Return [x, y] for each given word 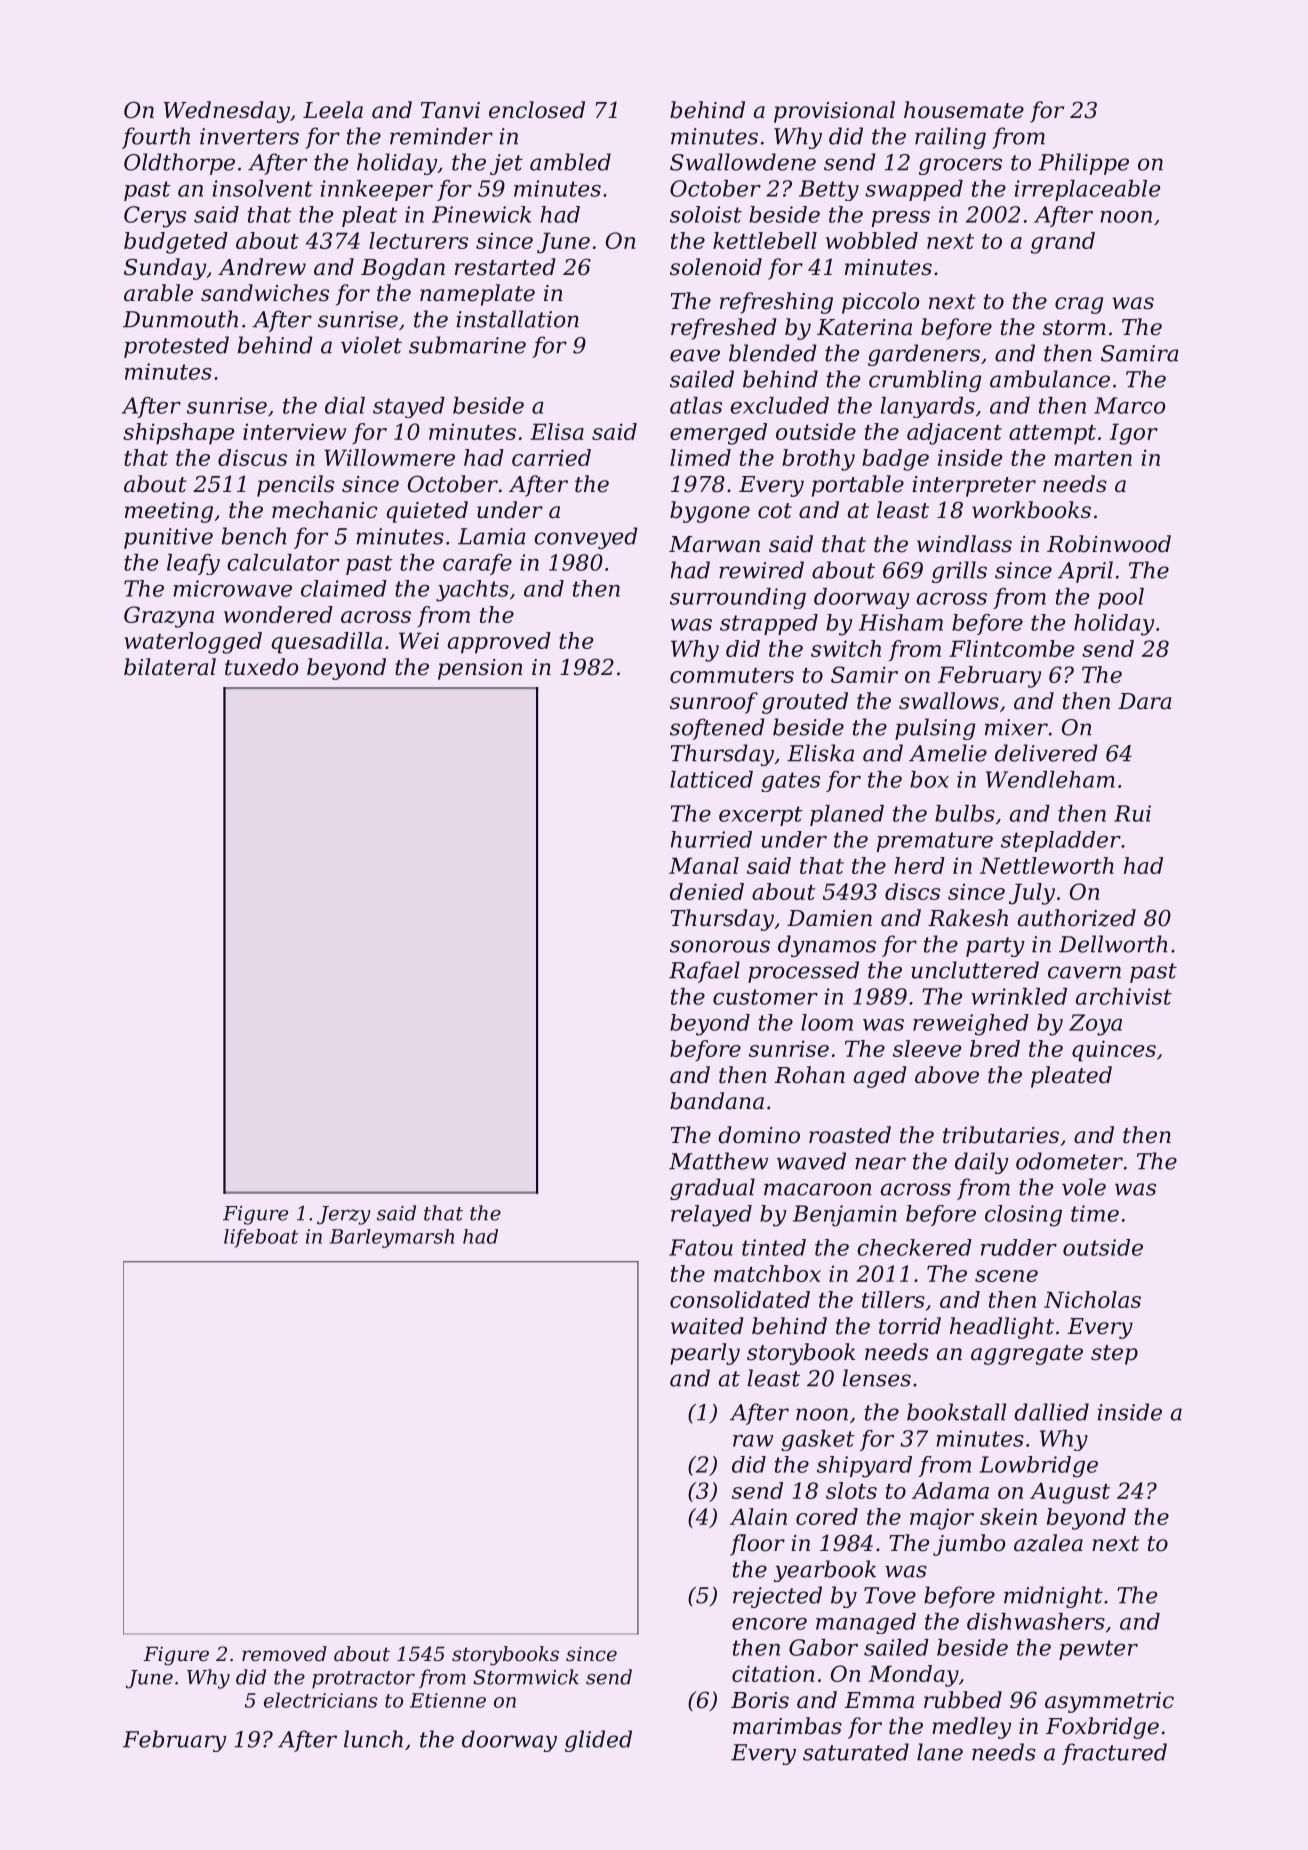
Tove [890, 1595]
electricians [321, 1700]
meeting [169, 512]
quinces [1114, 1051]
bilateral [170, 667]
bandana [717, 1101]
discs [912, 891]
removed [284, 1654]
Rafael [704, 972]
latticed [711, 779]
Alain [758, 1516]
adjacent [954, 434]
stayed [409, 407]
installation [518, 319]
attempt [1052, 435]
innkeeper [377, 190]
